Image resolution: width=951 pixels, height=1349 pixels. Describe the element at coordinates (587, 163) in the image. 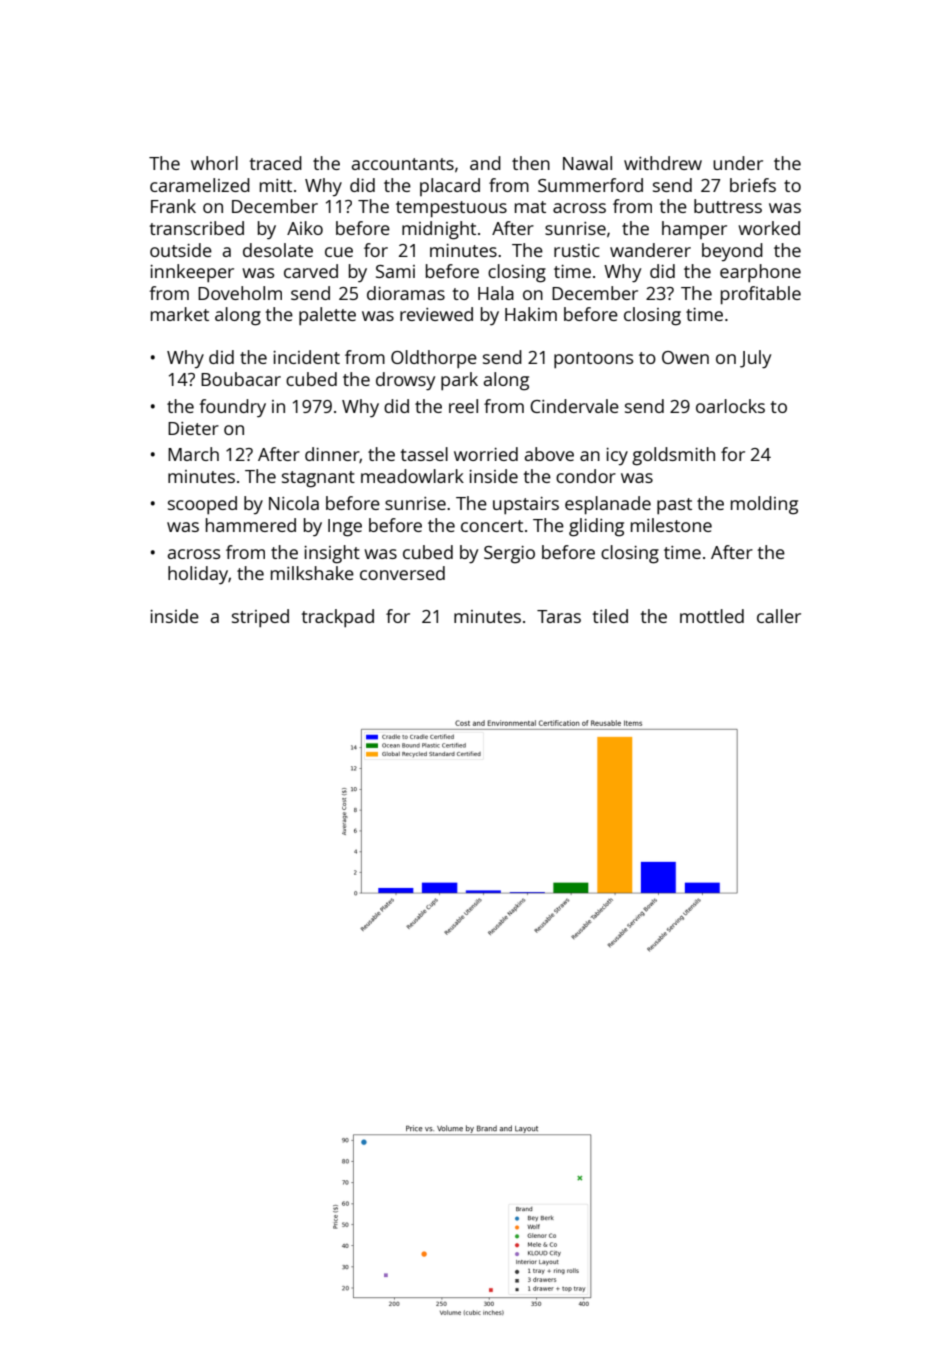

I see `Nawal` at that location.
